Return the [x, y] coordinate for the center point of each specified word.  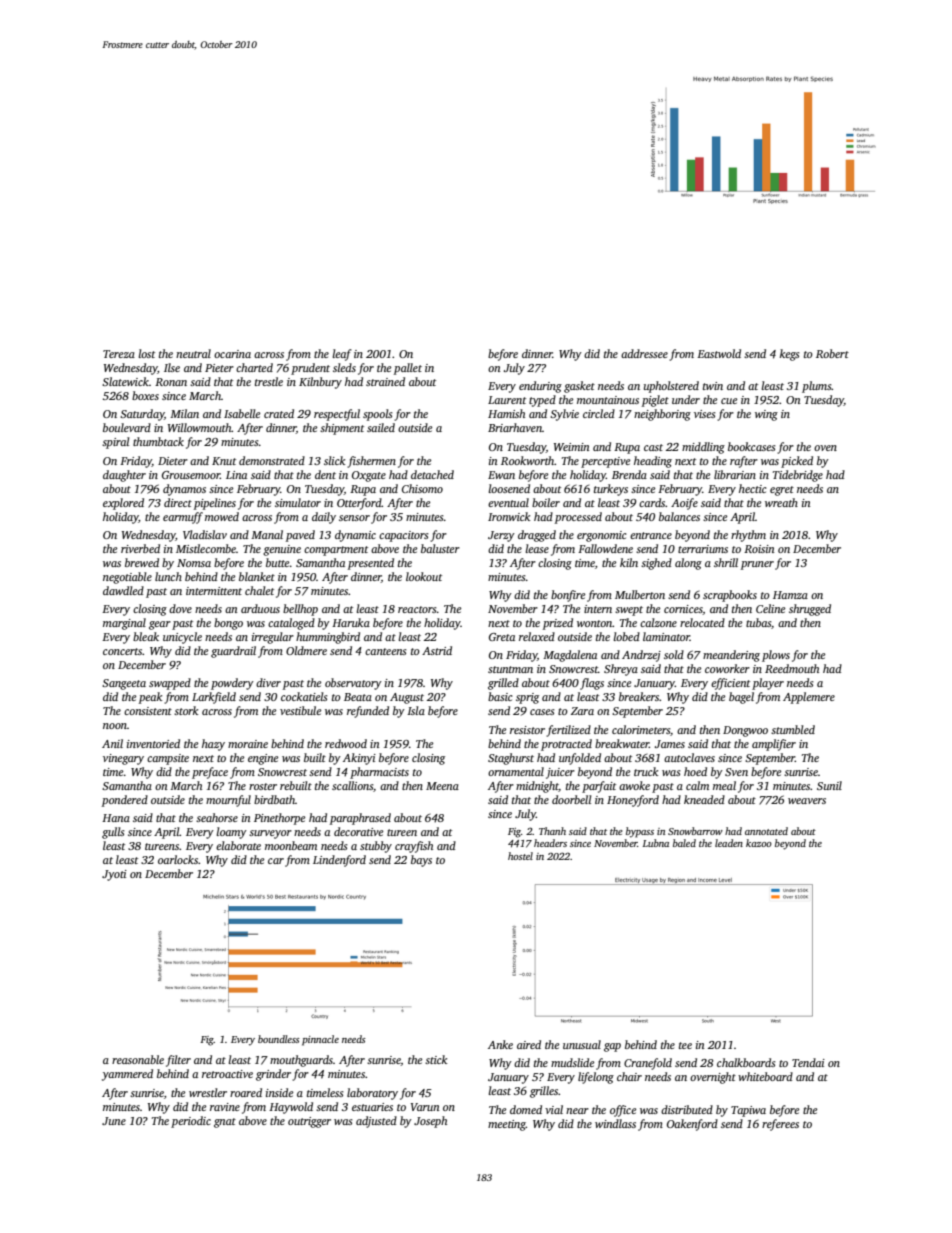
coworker [727, 668]
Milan [184, 413]
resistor [527, 730]
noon [115, 726]
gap [612, 1047]
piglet [655, 401]
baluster [440, 548]
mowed [222, 516]
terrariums [703, 549]
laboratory [372, 1094]
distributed [687, 1109]
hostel [520, 856]
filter [178, 1061]
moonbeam [291, 845]
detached [432, 474]
